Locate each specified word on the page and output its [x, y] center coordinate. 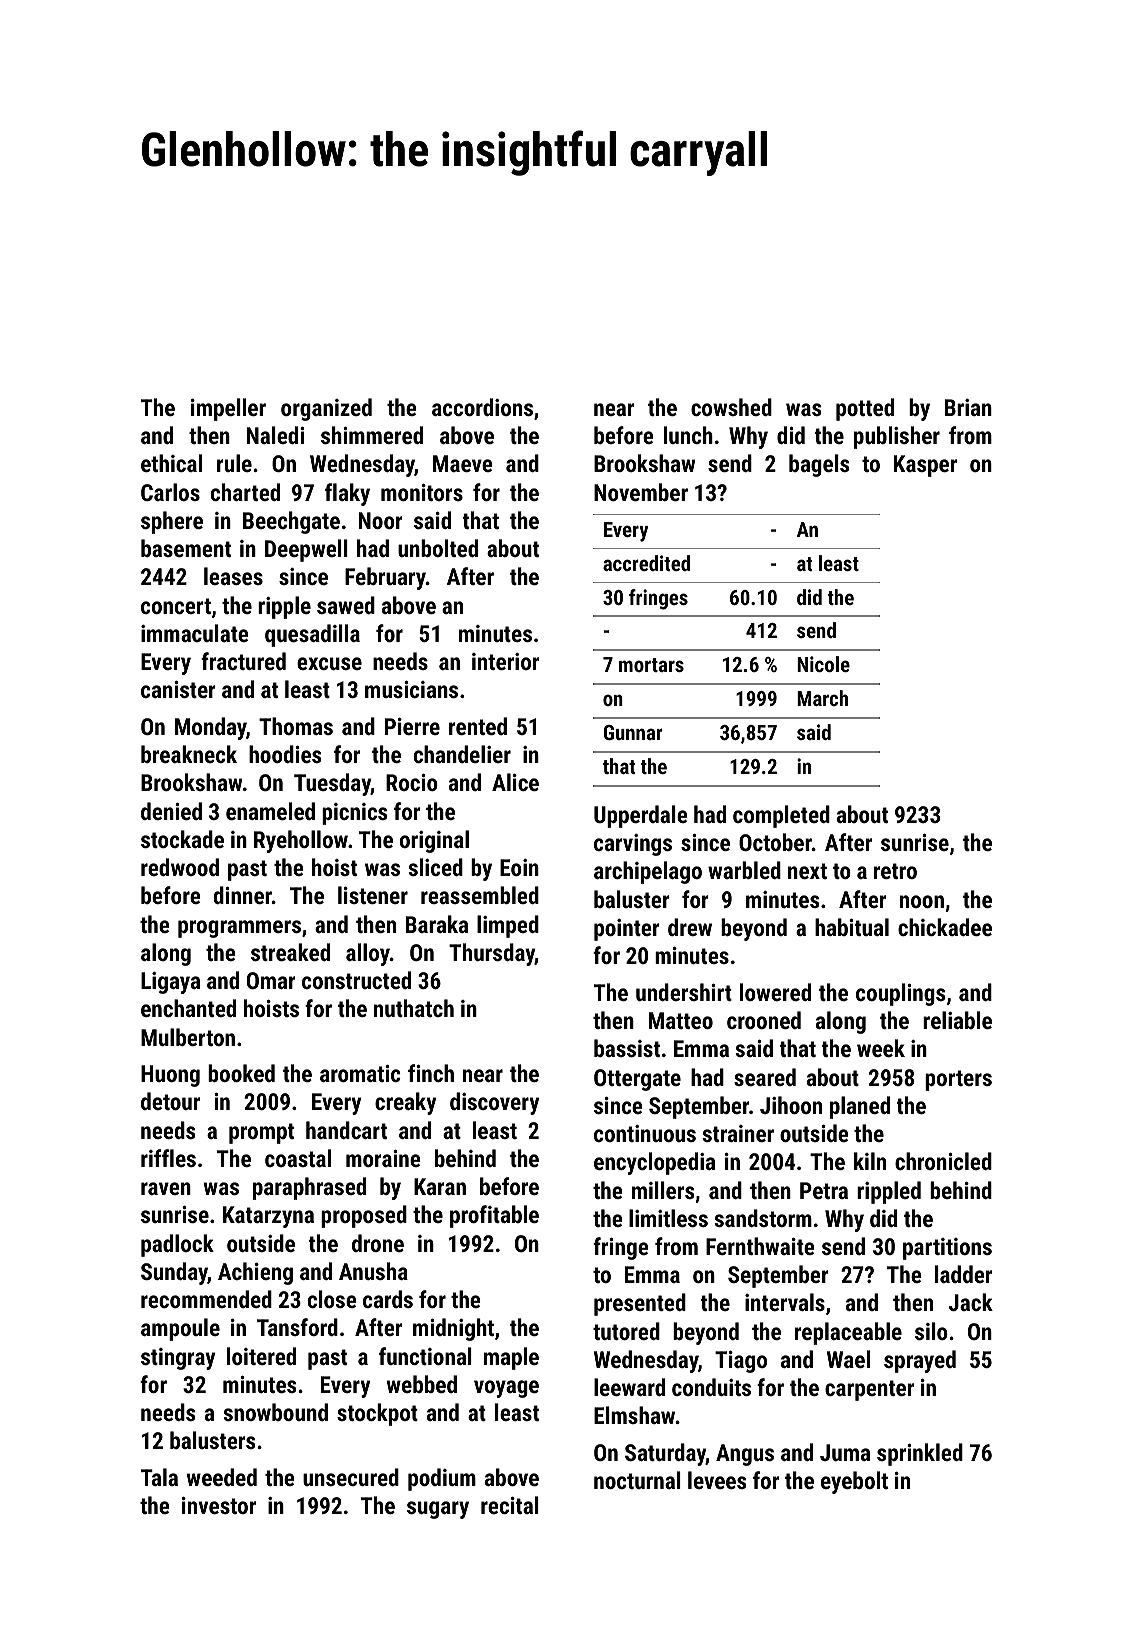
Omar [271, 980]
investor [219, 1505]
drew [690, 927]
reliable [957, 1020]
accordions [482, 407]
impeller [228, 409]
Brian [968, 407]
